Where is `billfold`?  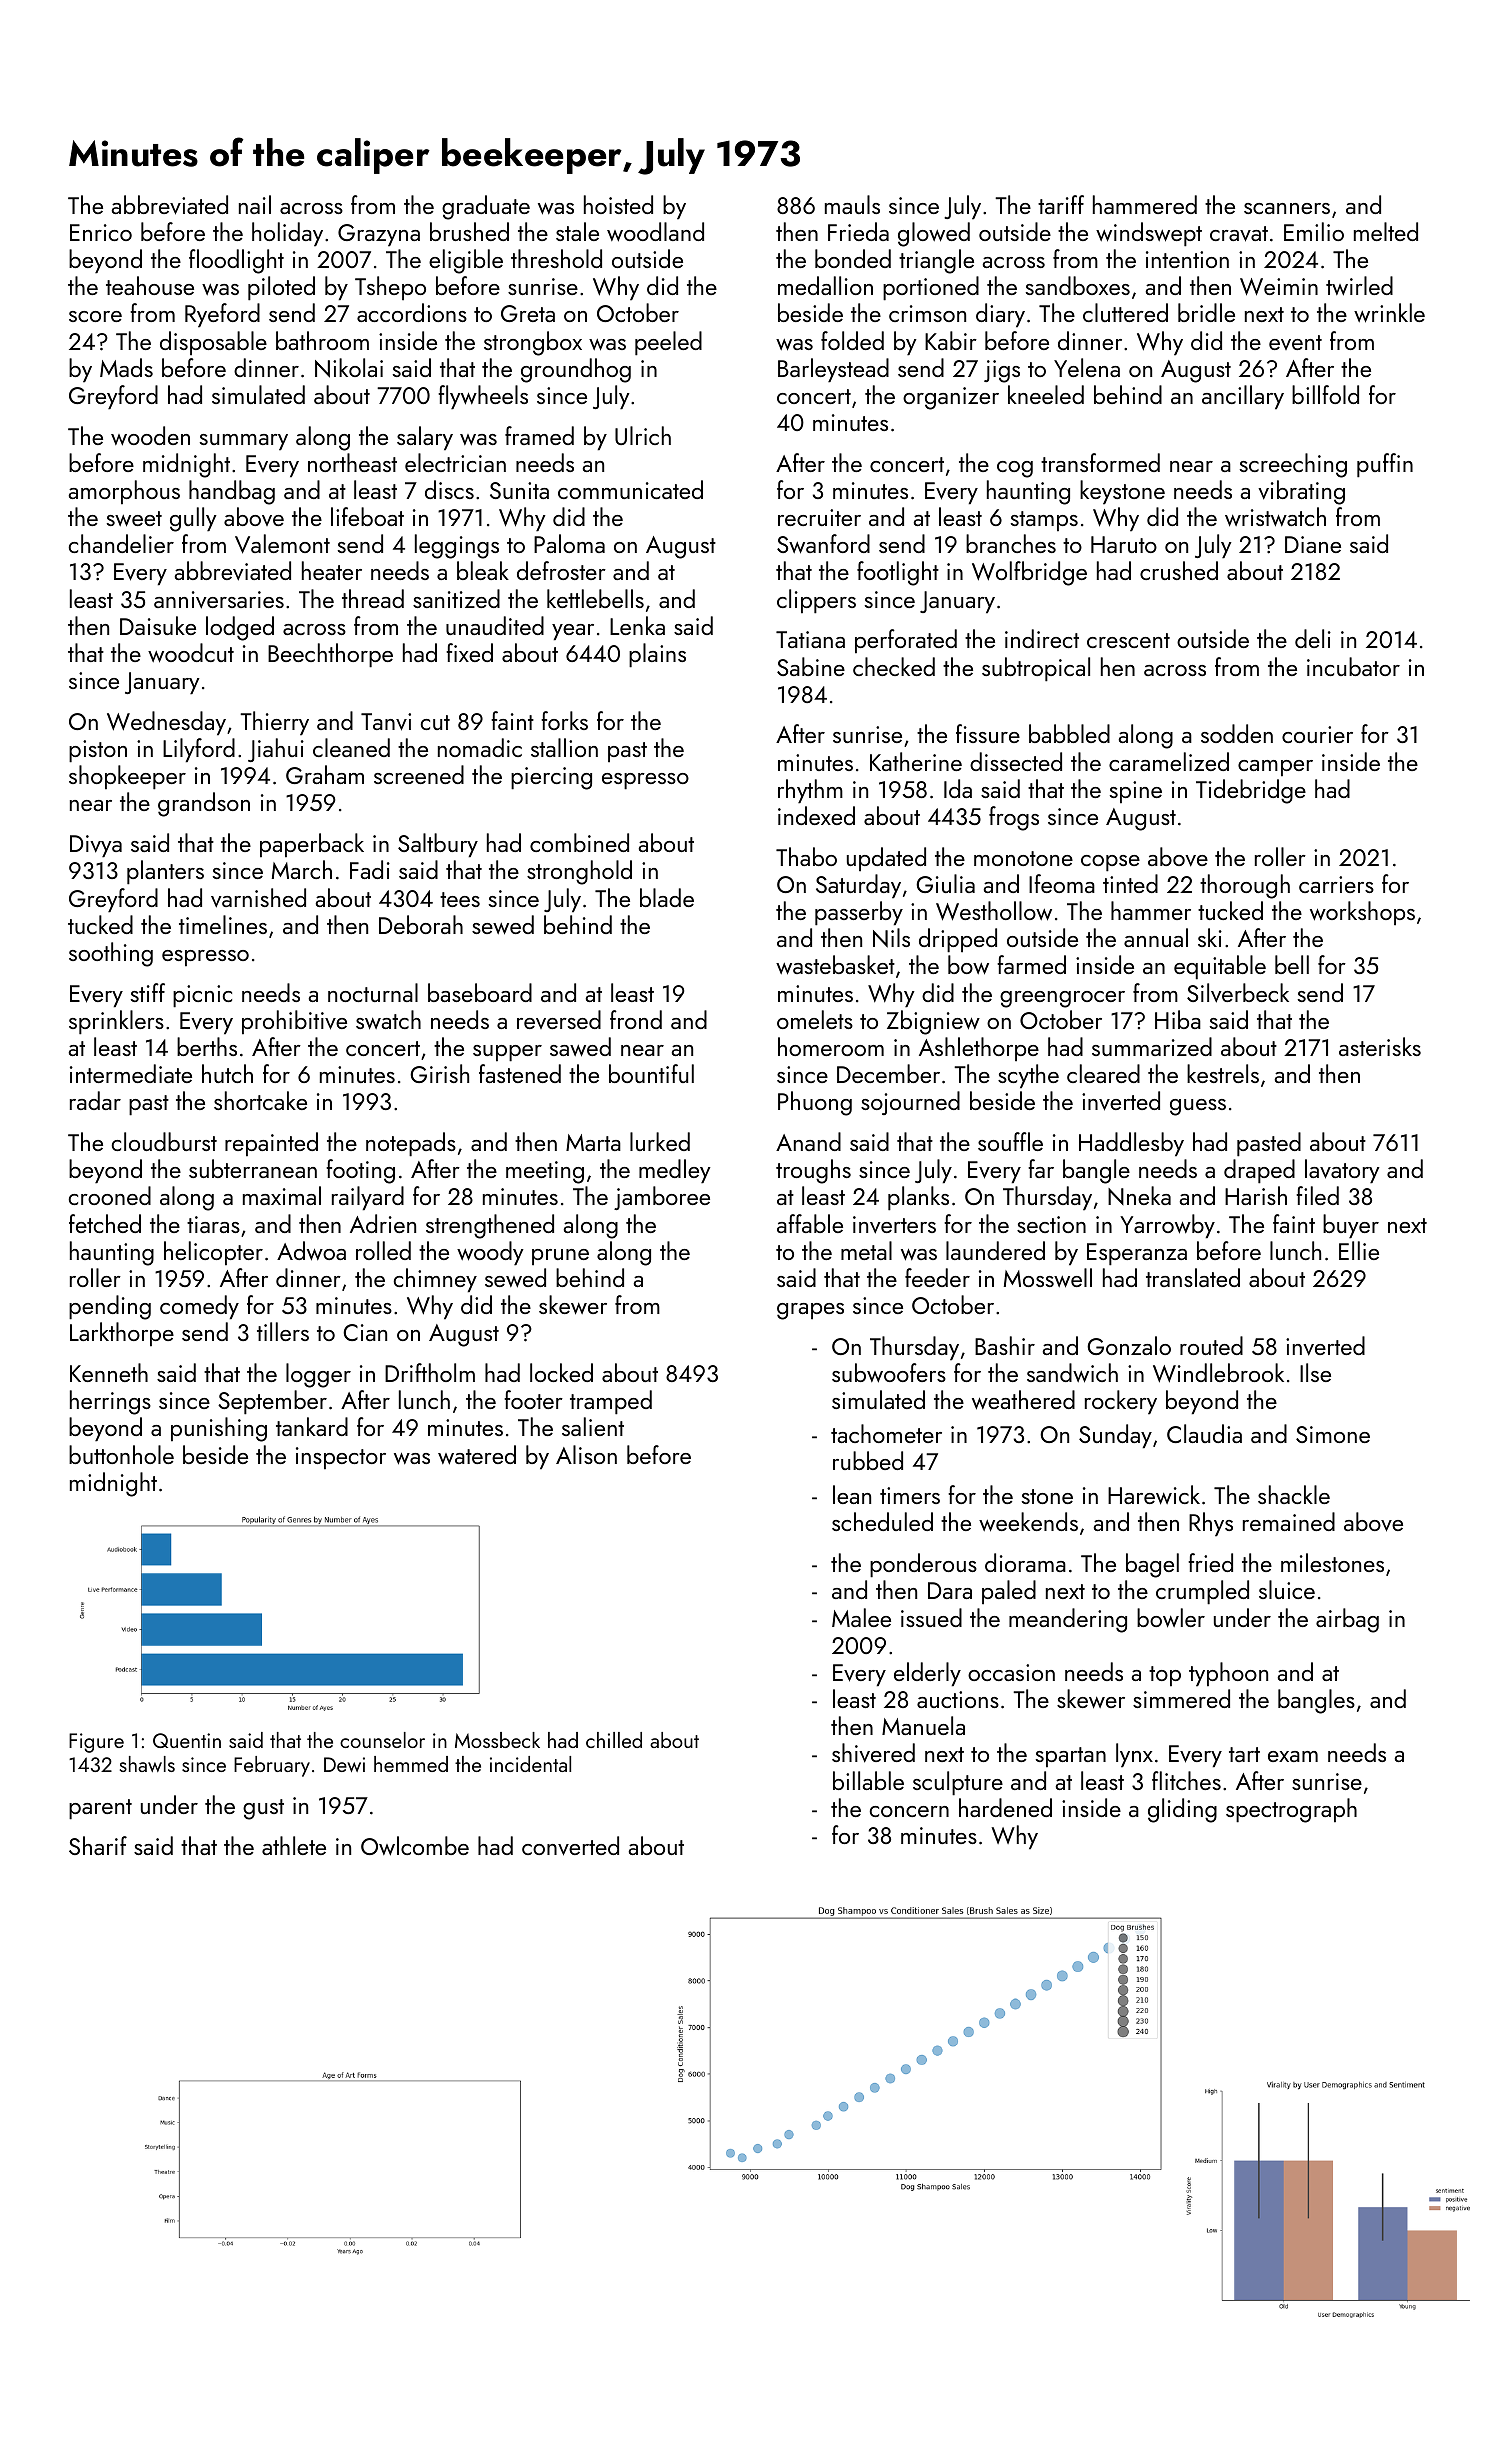 billfold is located at coordinates (1325, 394).
